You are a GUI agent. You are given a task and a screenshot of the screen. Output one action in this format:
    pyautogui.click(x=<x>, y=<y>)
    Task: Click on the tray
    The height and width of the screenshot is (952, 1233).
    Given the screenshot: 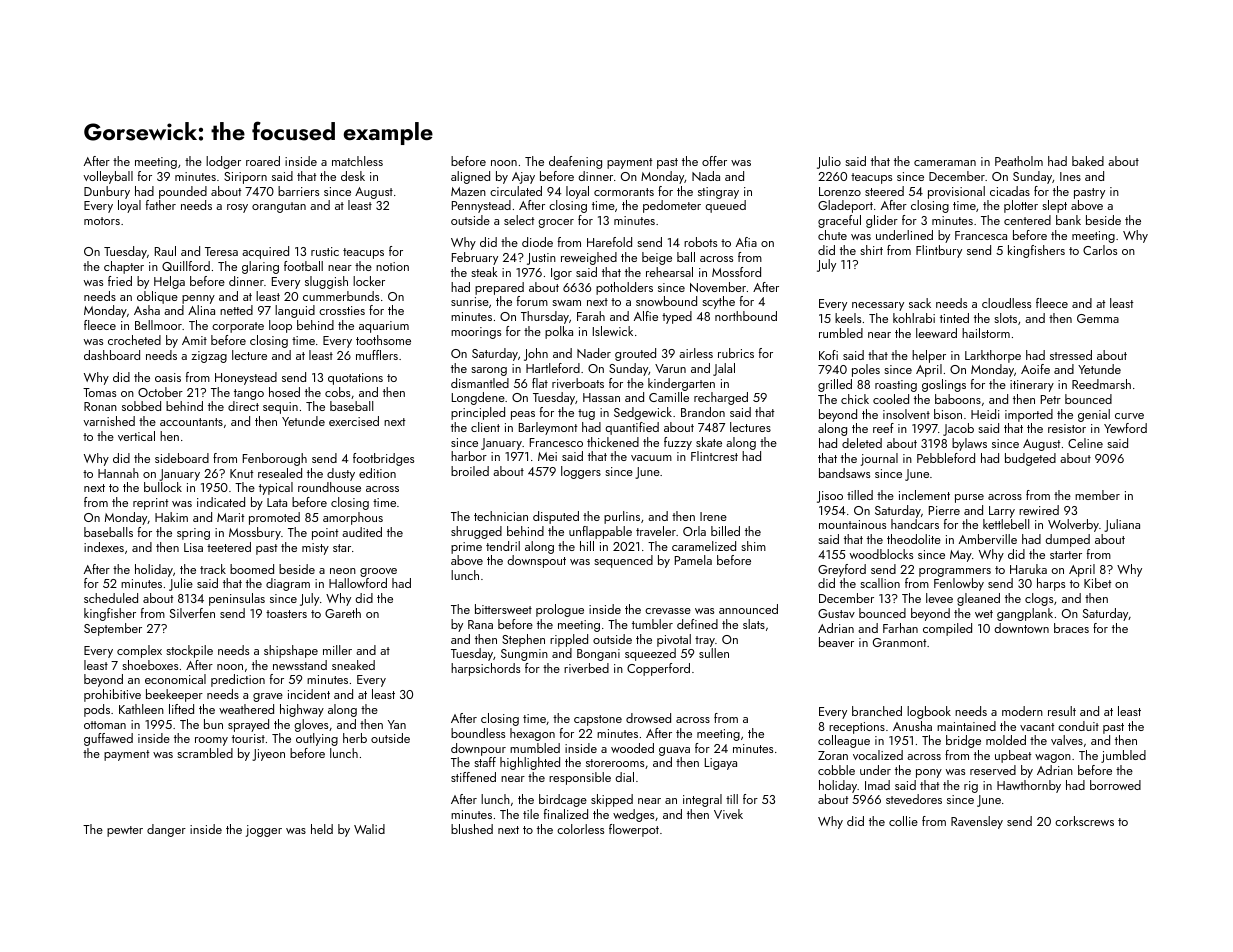 What is the action you would take?
    pyautogui.click(x=705, y=641)
